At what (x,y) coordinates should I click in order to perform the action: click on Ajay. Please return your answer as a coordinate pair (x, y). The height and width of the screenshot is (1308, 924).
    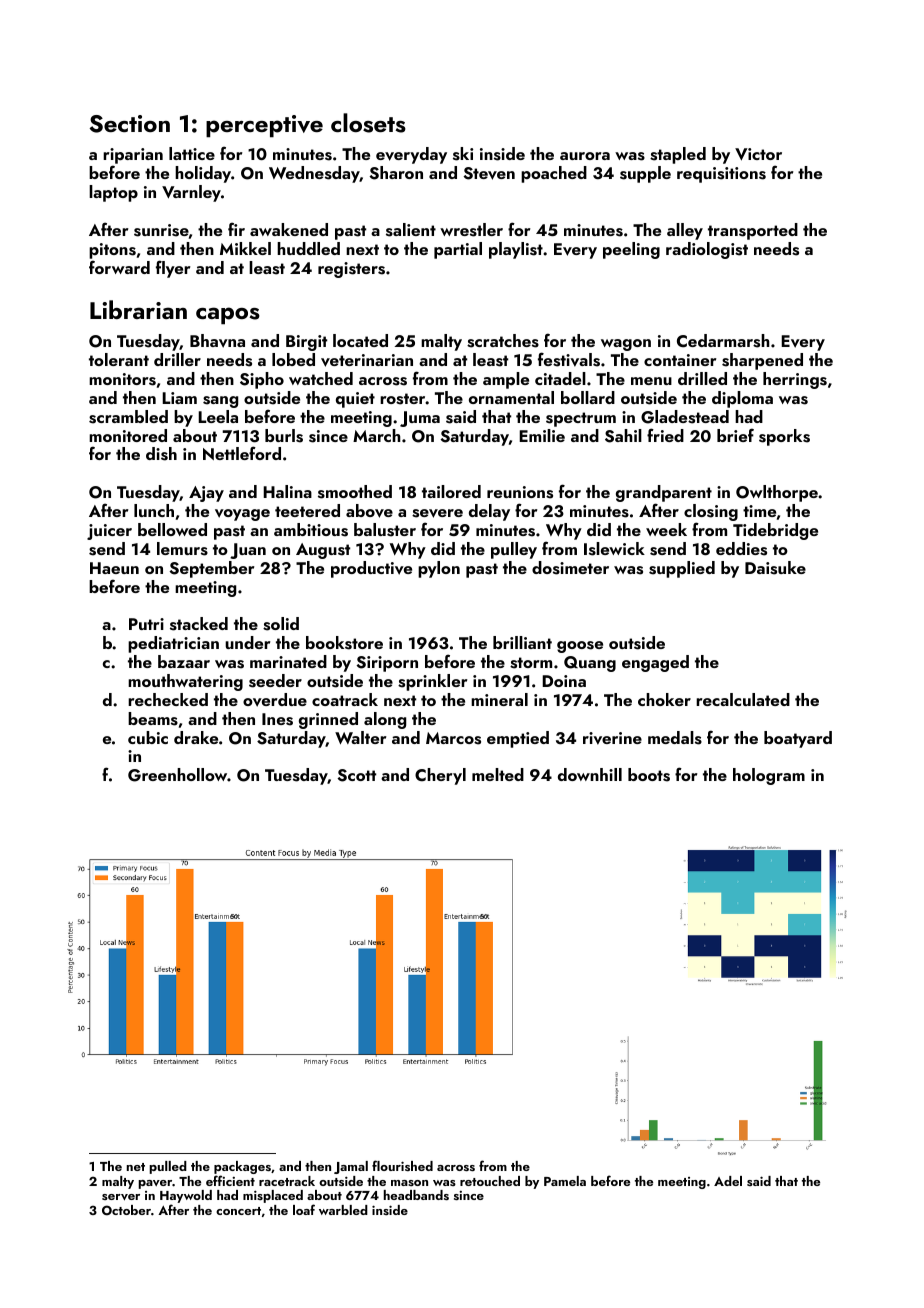
    Looking at the image, I should click on (206, 494).
